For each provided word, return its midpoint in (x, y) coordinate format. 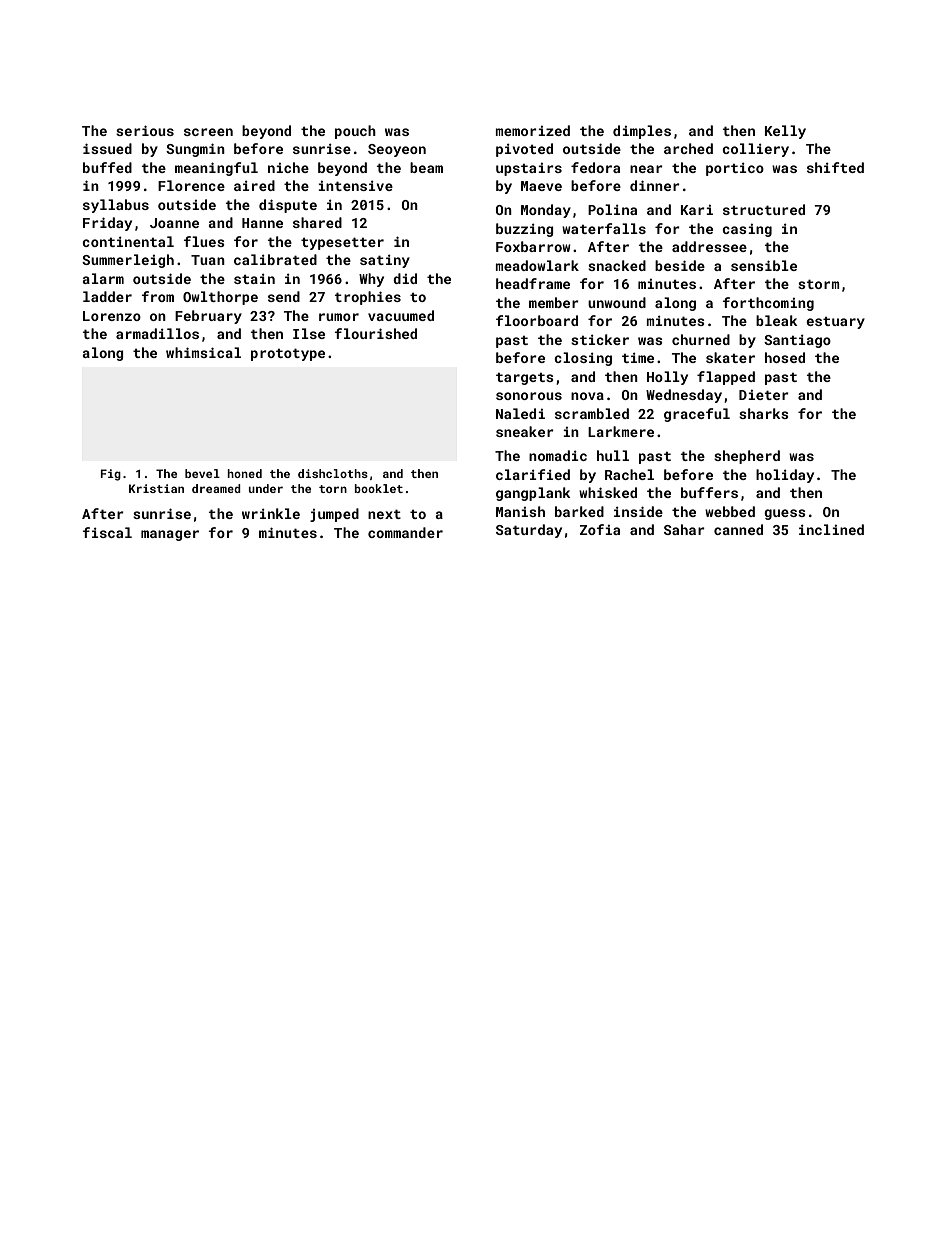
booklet (378, 488)
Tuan (208, 260)
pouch (355, 132)
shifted (835, 167)
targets (525, 379)
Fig (111, 475)
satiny (385, 261)
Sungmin (195, 150)
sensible (764, 265)
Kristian (156, 488)
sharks (764, 413)
